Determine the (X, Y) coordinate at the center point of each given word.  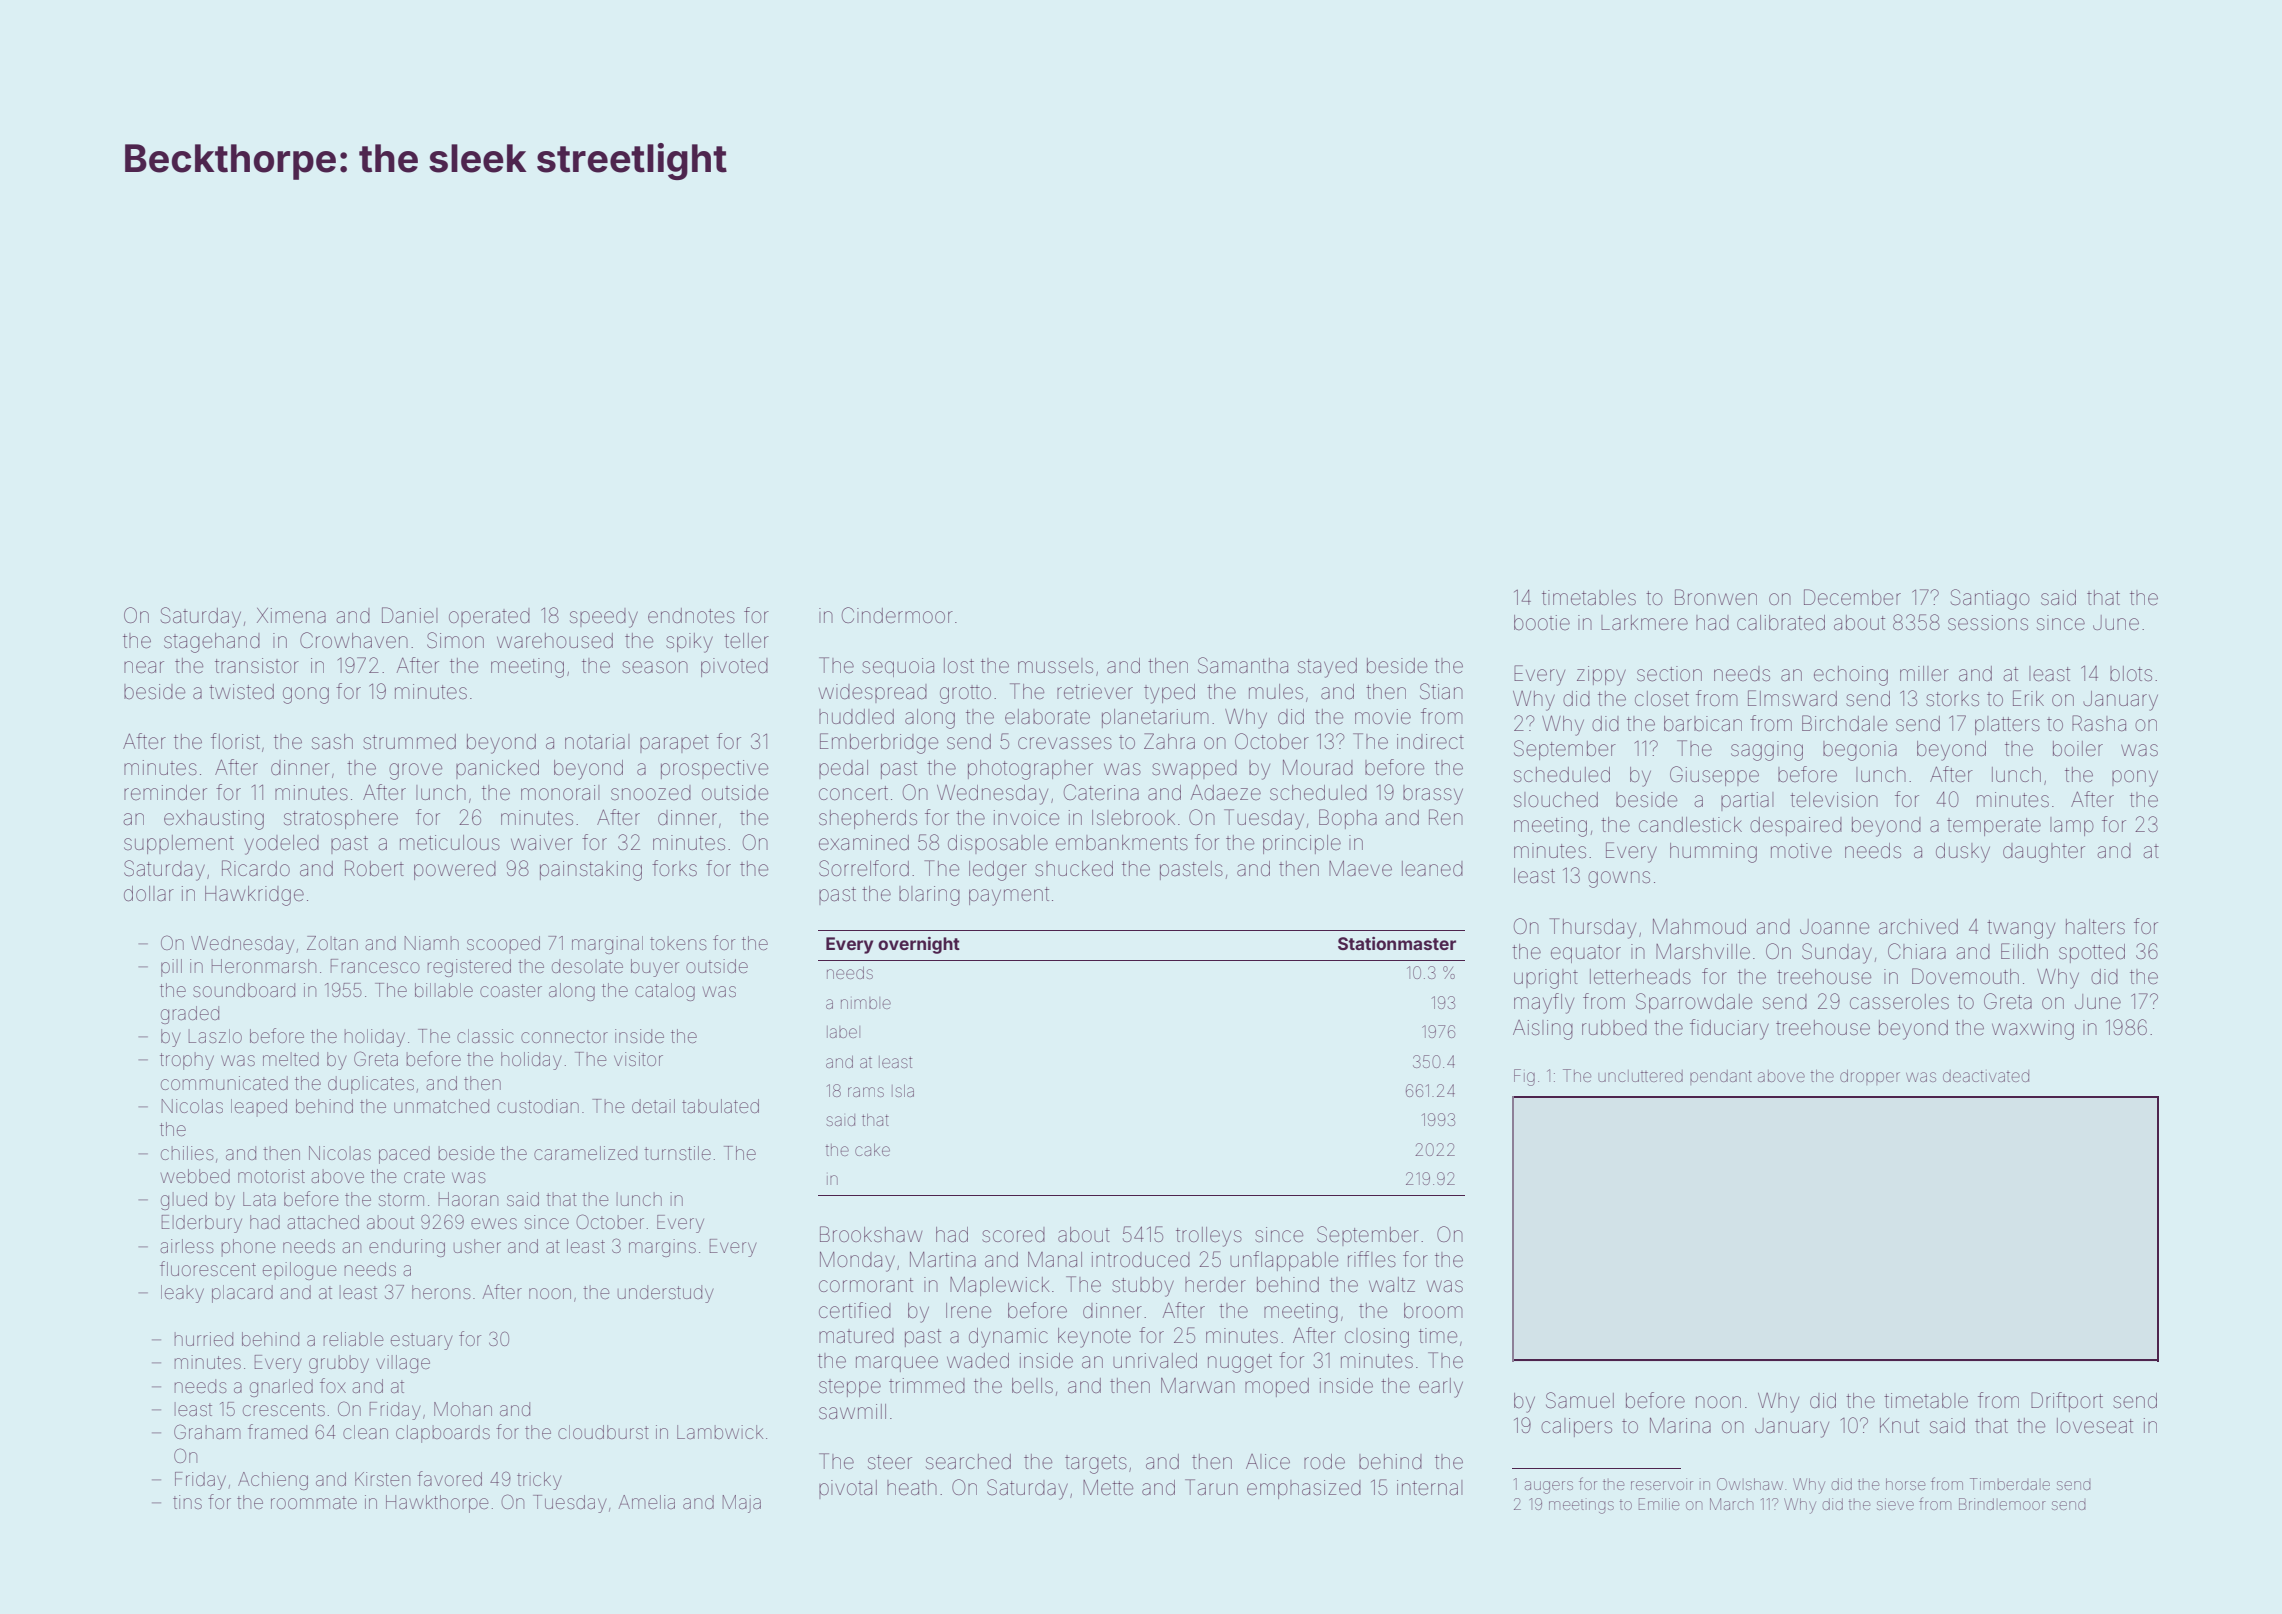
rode (1324, 1461)
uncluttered (1640, 1076)
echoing (1851, 676)
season (655, 667)
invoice (1026, 818)
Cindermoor (897, 615)
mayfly (1544, 1003)
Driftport (2067, 1402)
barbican (1703, 723)
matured (856, 1335)
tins (187, 1502)
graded (190, 1015)
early (1441, 1388)
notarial (597, 741)
